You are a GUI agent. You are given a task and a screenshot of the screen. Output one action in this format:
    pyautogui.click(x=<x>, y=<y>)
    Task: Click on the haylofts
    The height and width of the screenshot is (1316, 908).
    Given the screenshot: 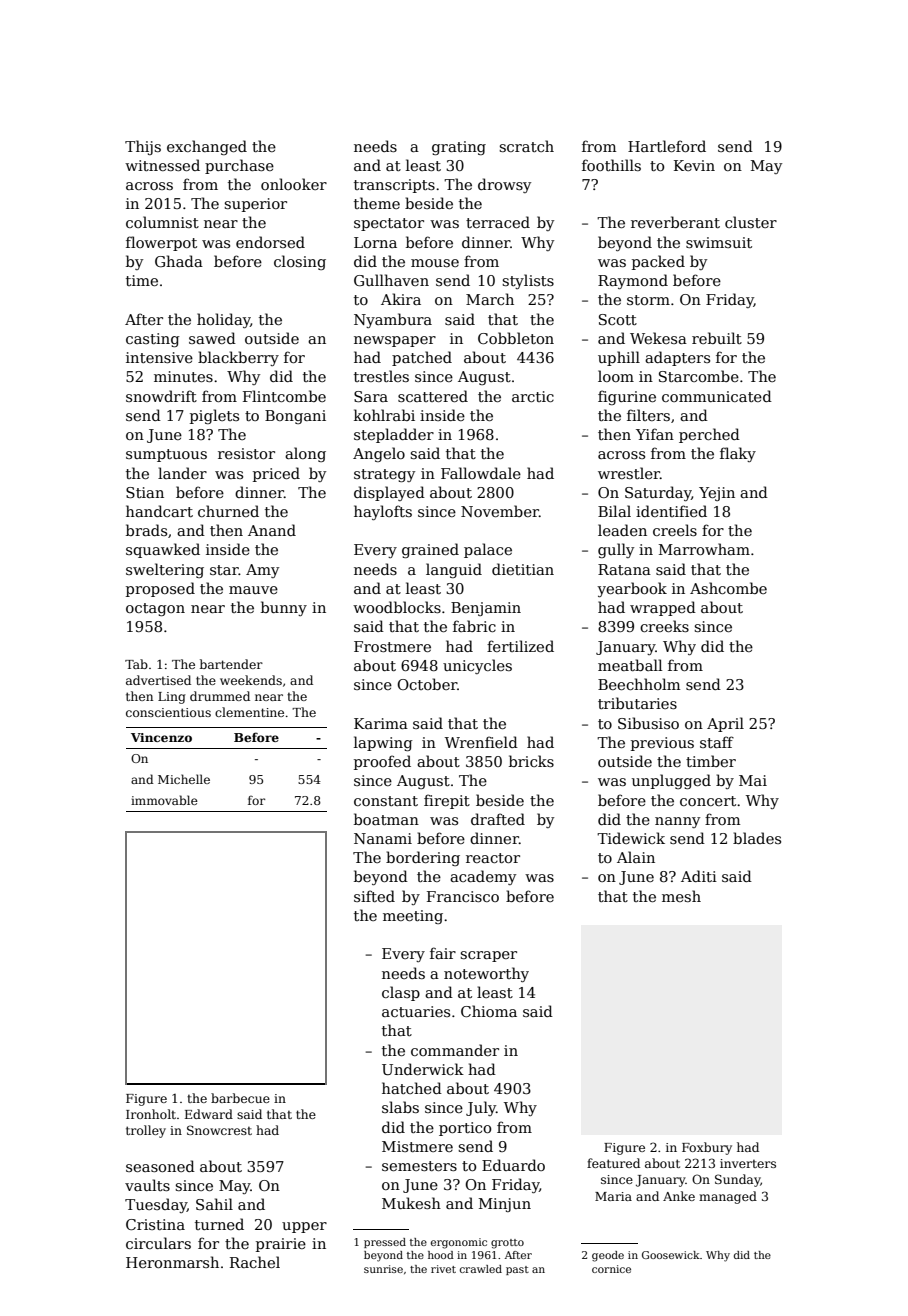 What is the action you would take?
    pyautogui.click(x=383, y=512)
